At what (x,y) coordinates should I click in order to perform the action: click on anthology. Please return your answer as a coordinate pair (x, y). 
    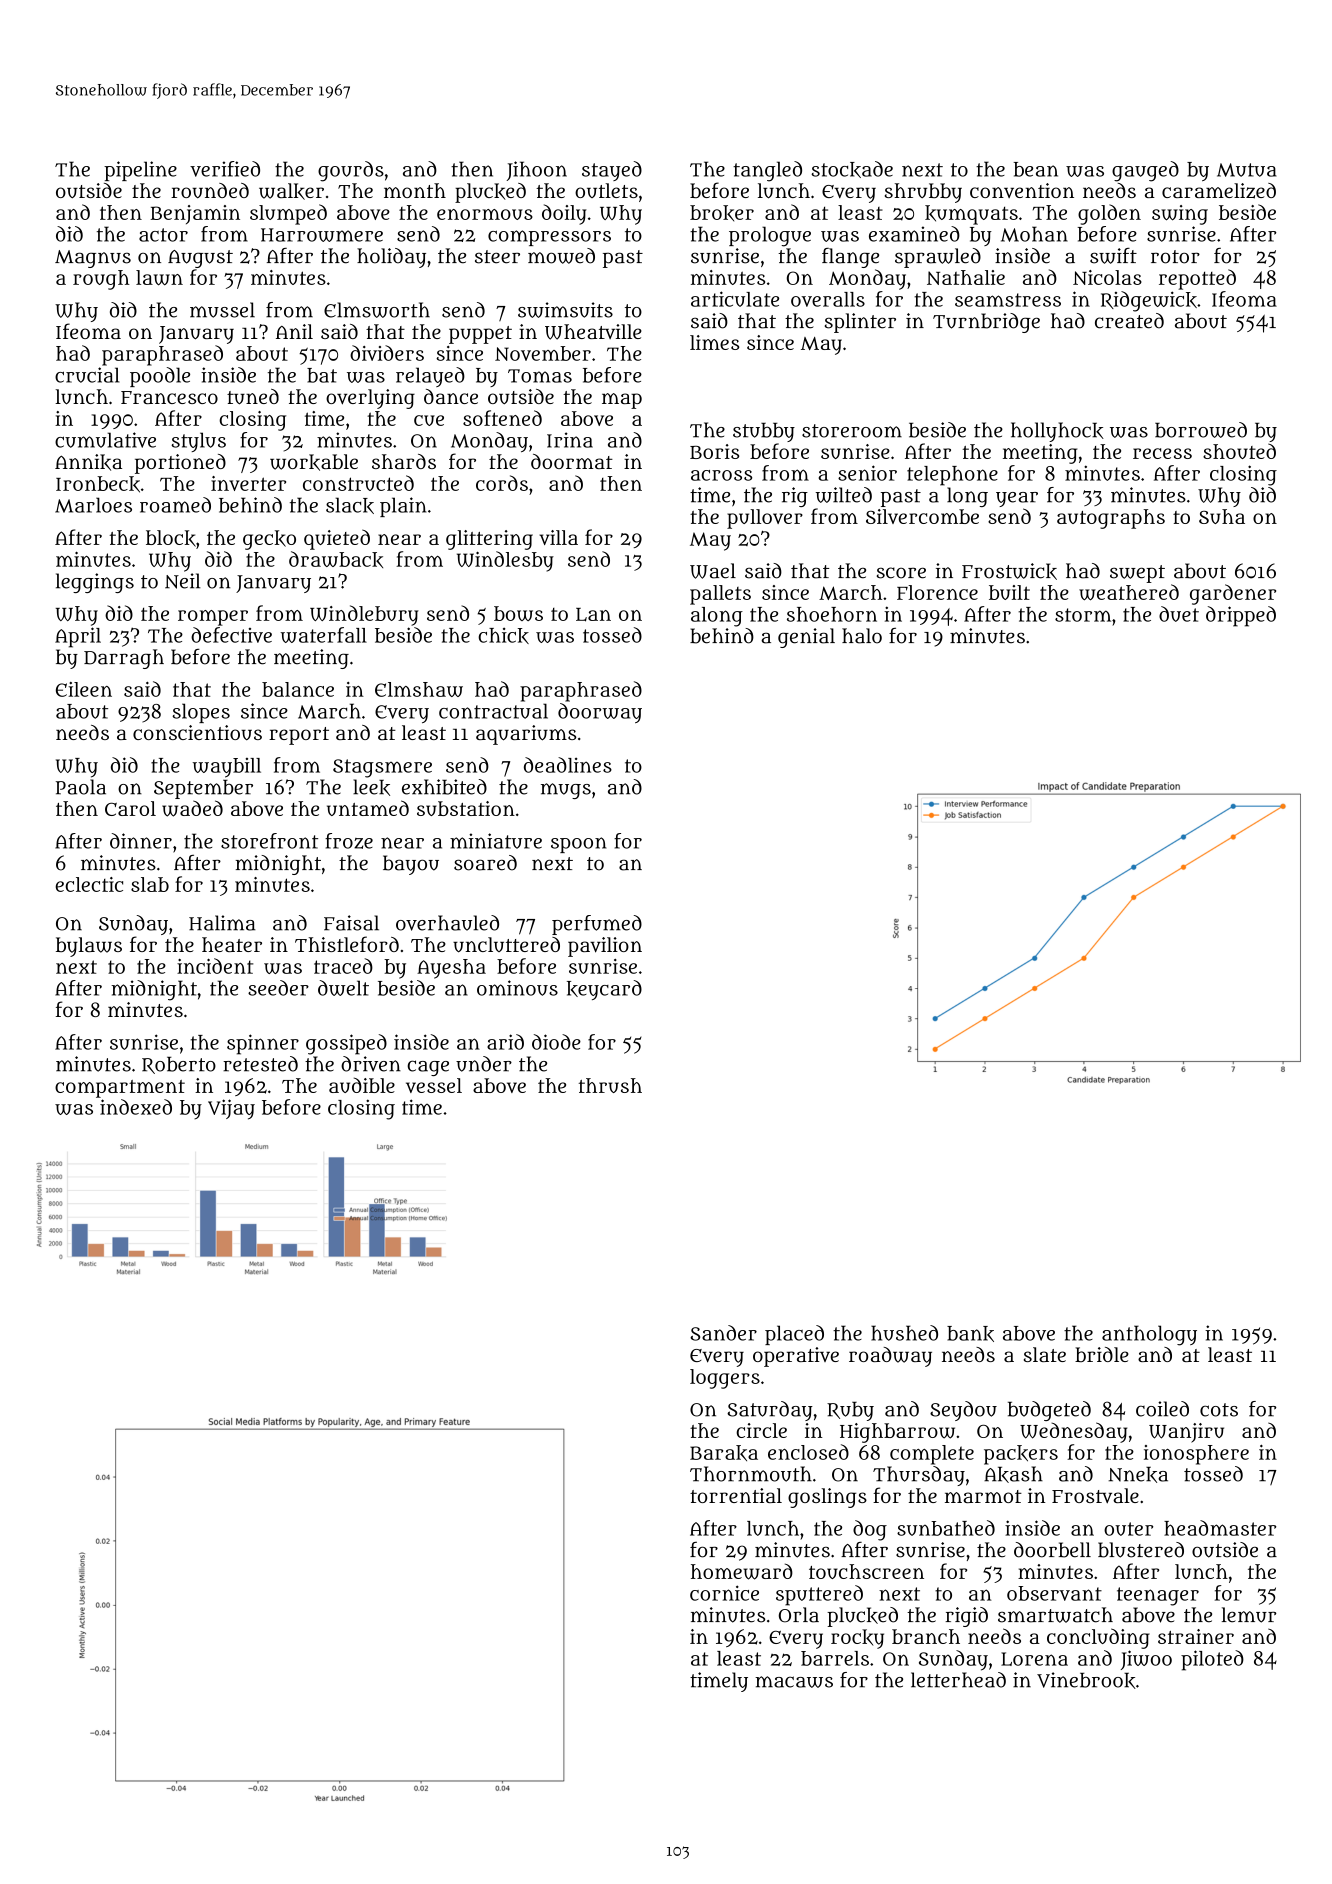
    Looking at the image, I should click on (1149, 1335).
